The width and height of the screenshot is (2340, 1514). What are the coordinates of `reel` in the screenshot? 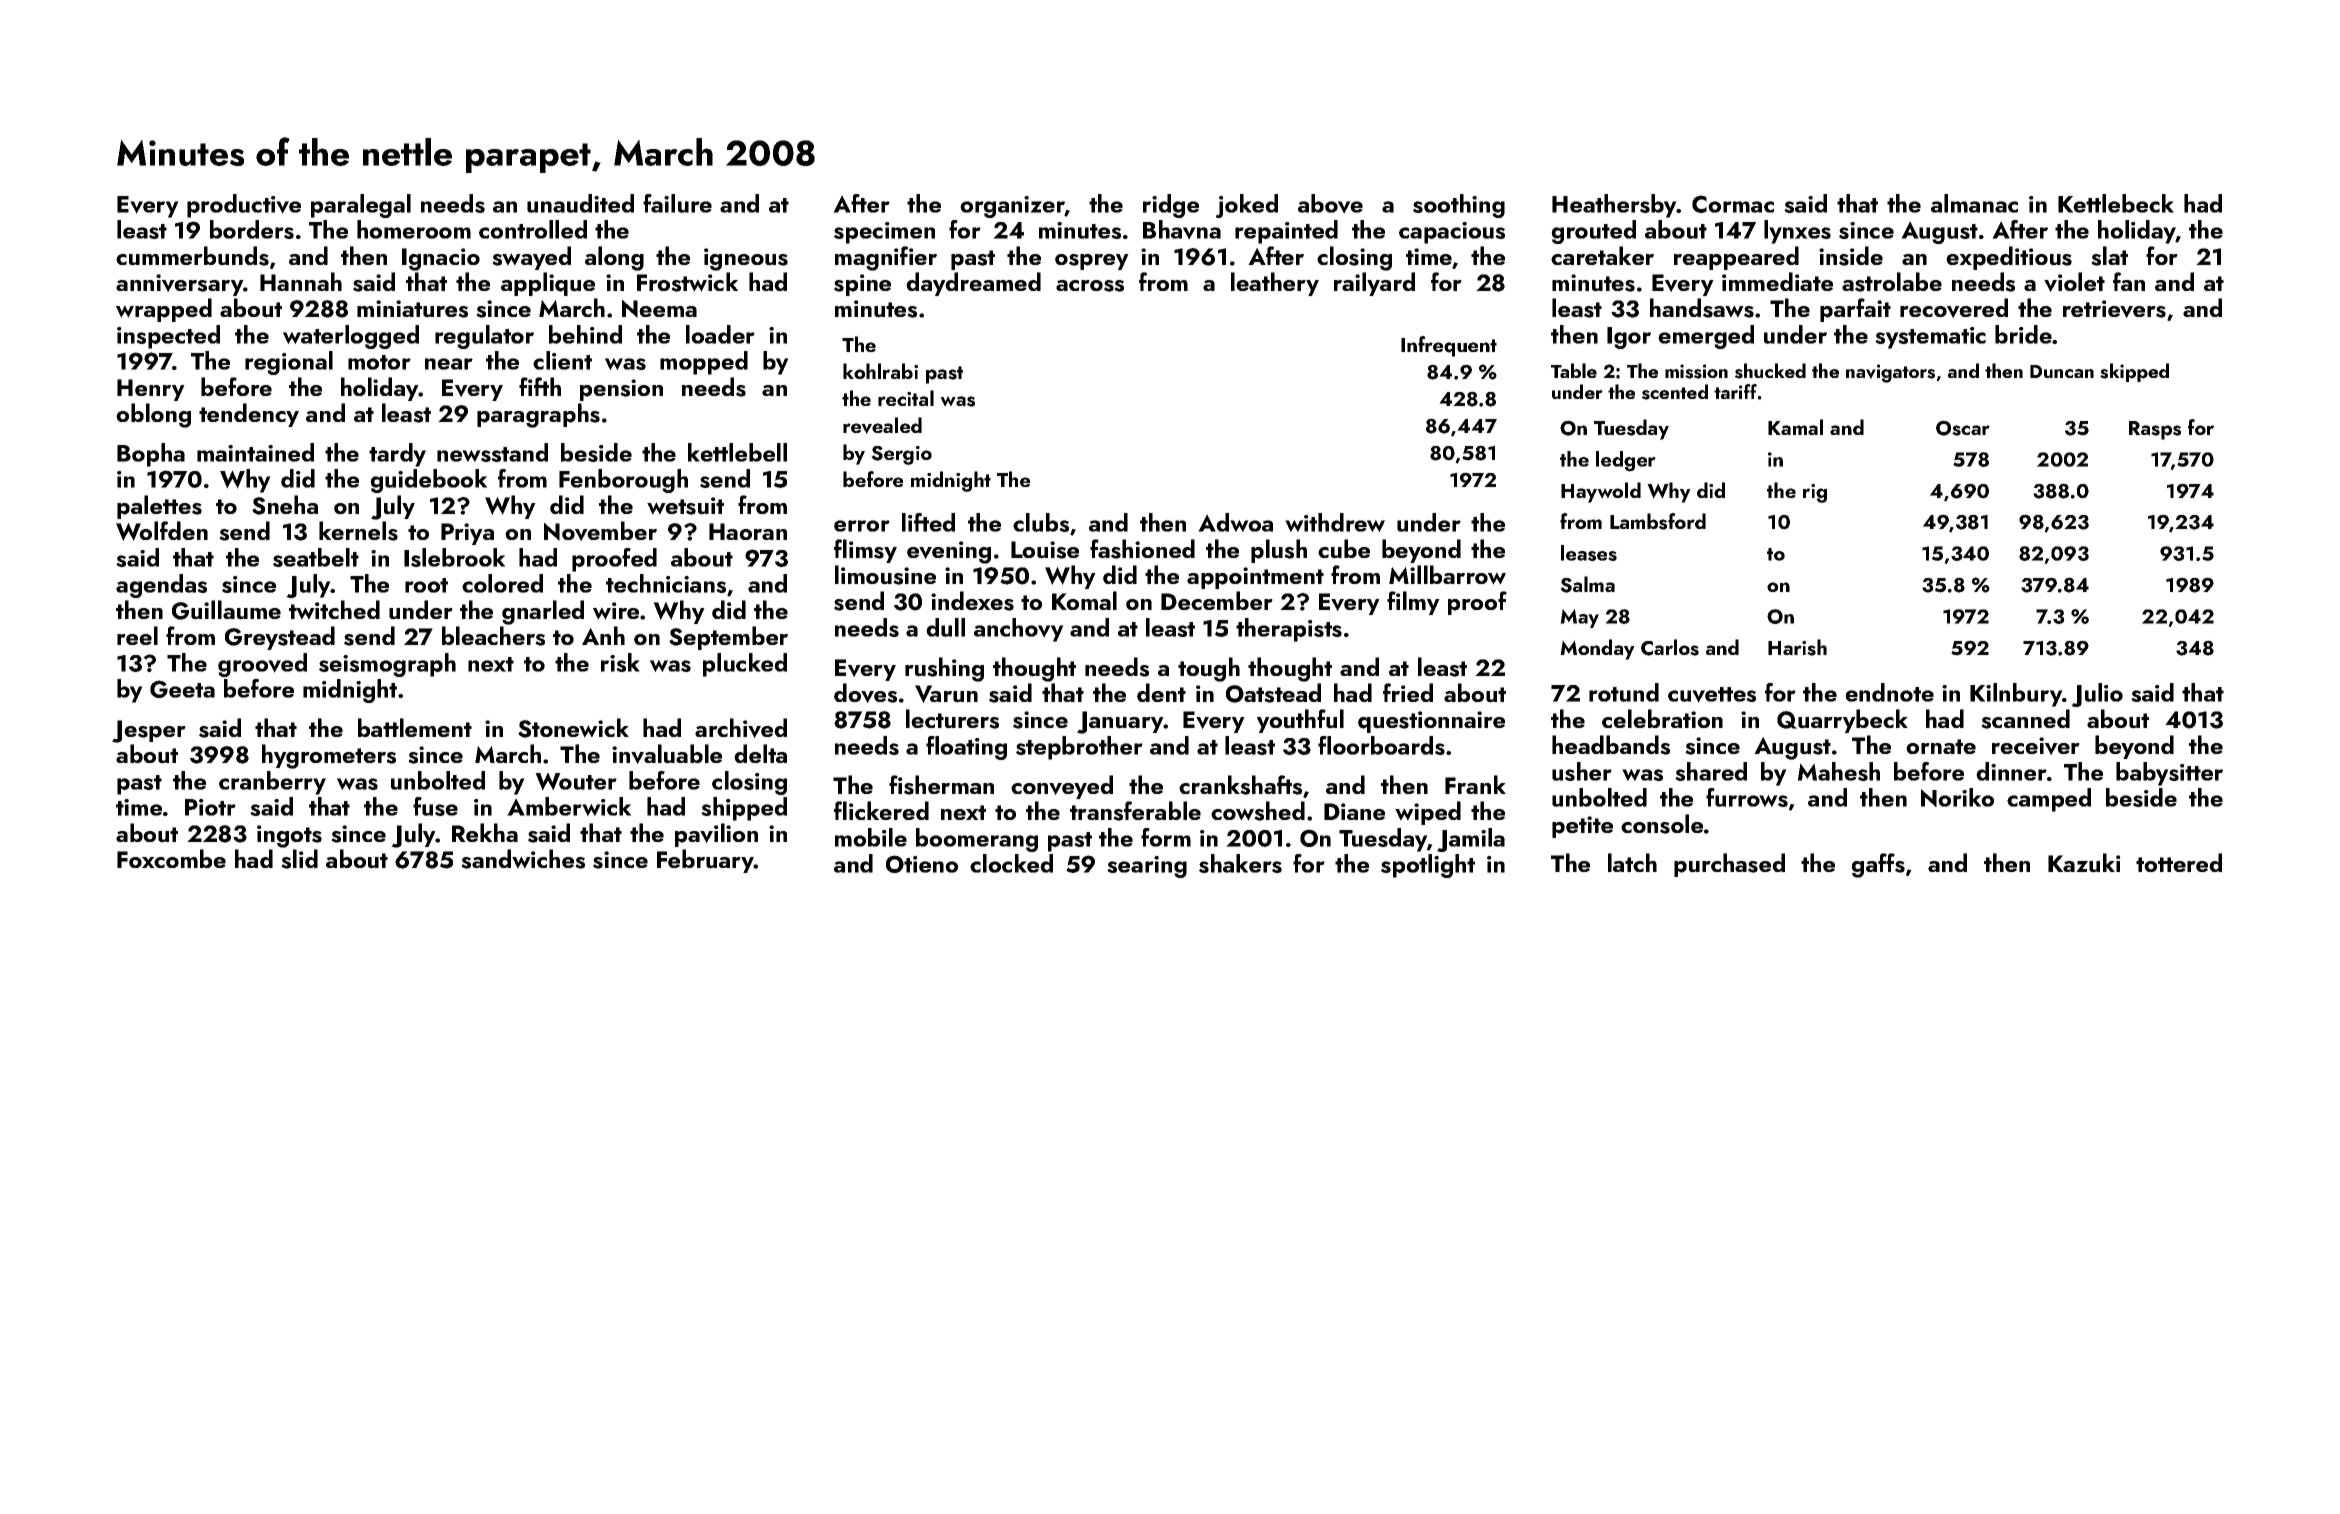 It's located at (137, 635).
